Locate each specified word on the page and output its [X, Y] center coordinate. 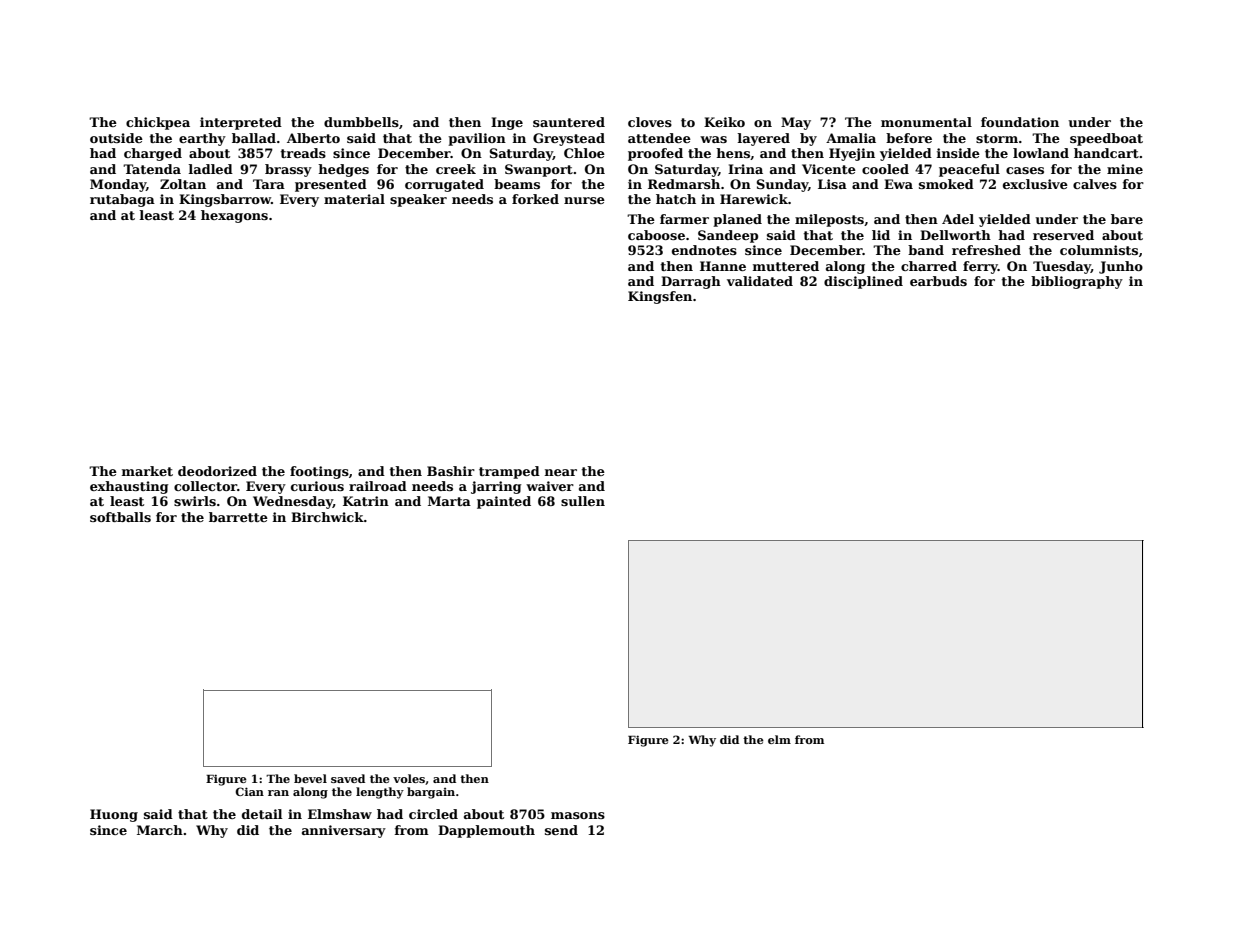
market [147, 471]
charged [153, 154]
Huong [114, 815]
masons [578, 815]
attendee [659, 138]
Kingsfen [660, 297]
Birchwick [327, 517]
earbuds [938, 281]
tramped [509, 472]
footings [319, 472]
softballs [120, 517]
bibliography [1077, 282]
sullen [583, 501]
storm [997, 138]
